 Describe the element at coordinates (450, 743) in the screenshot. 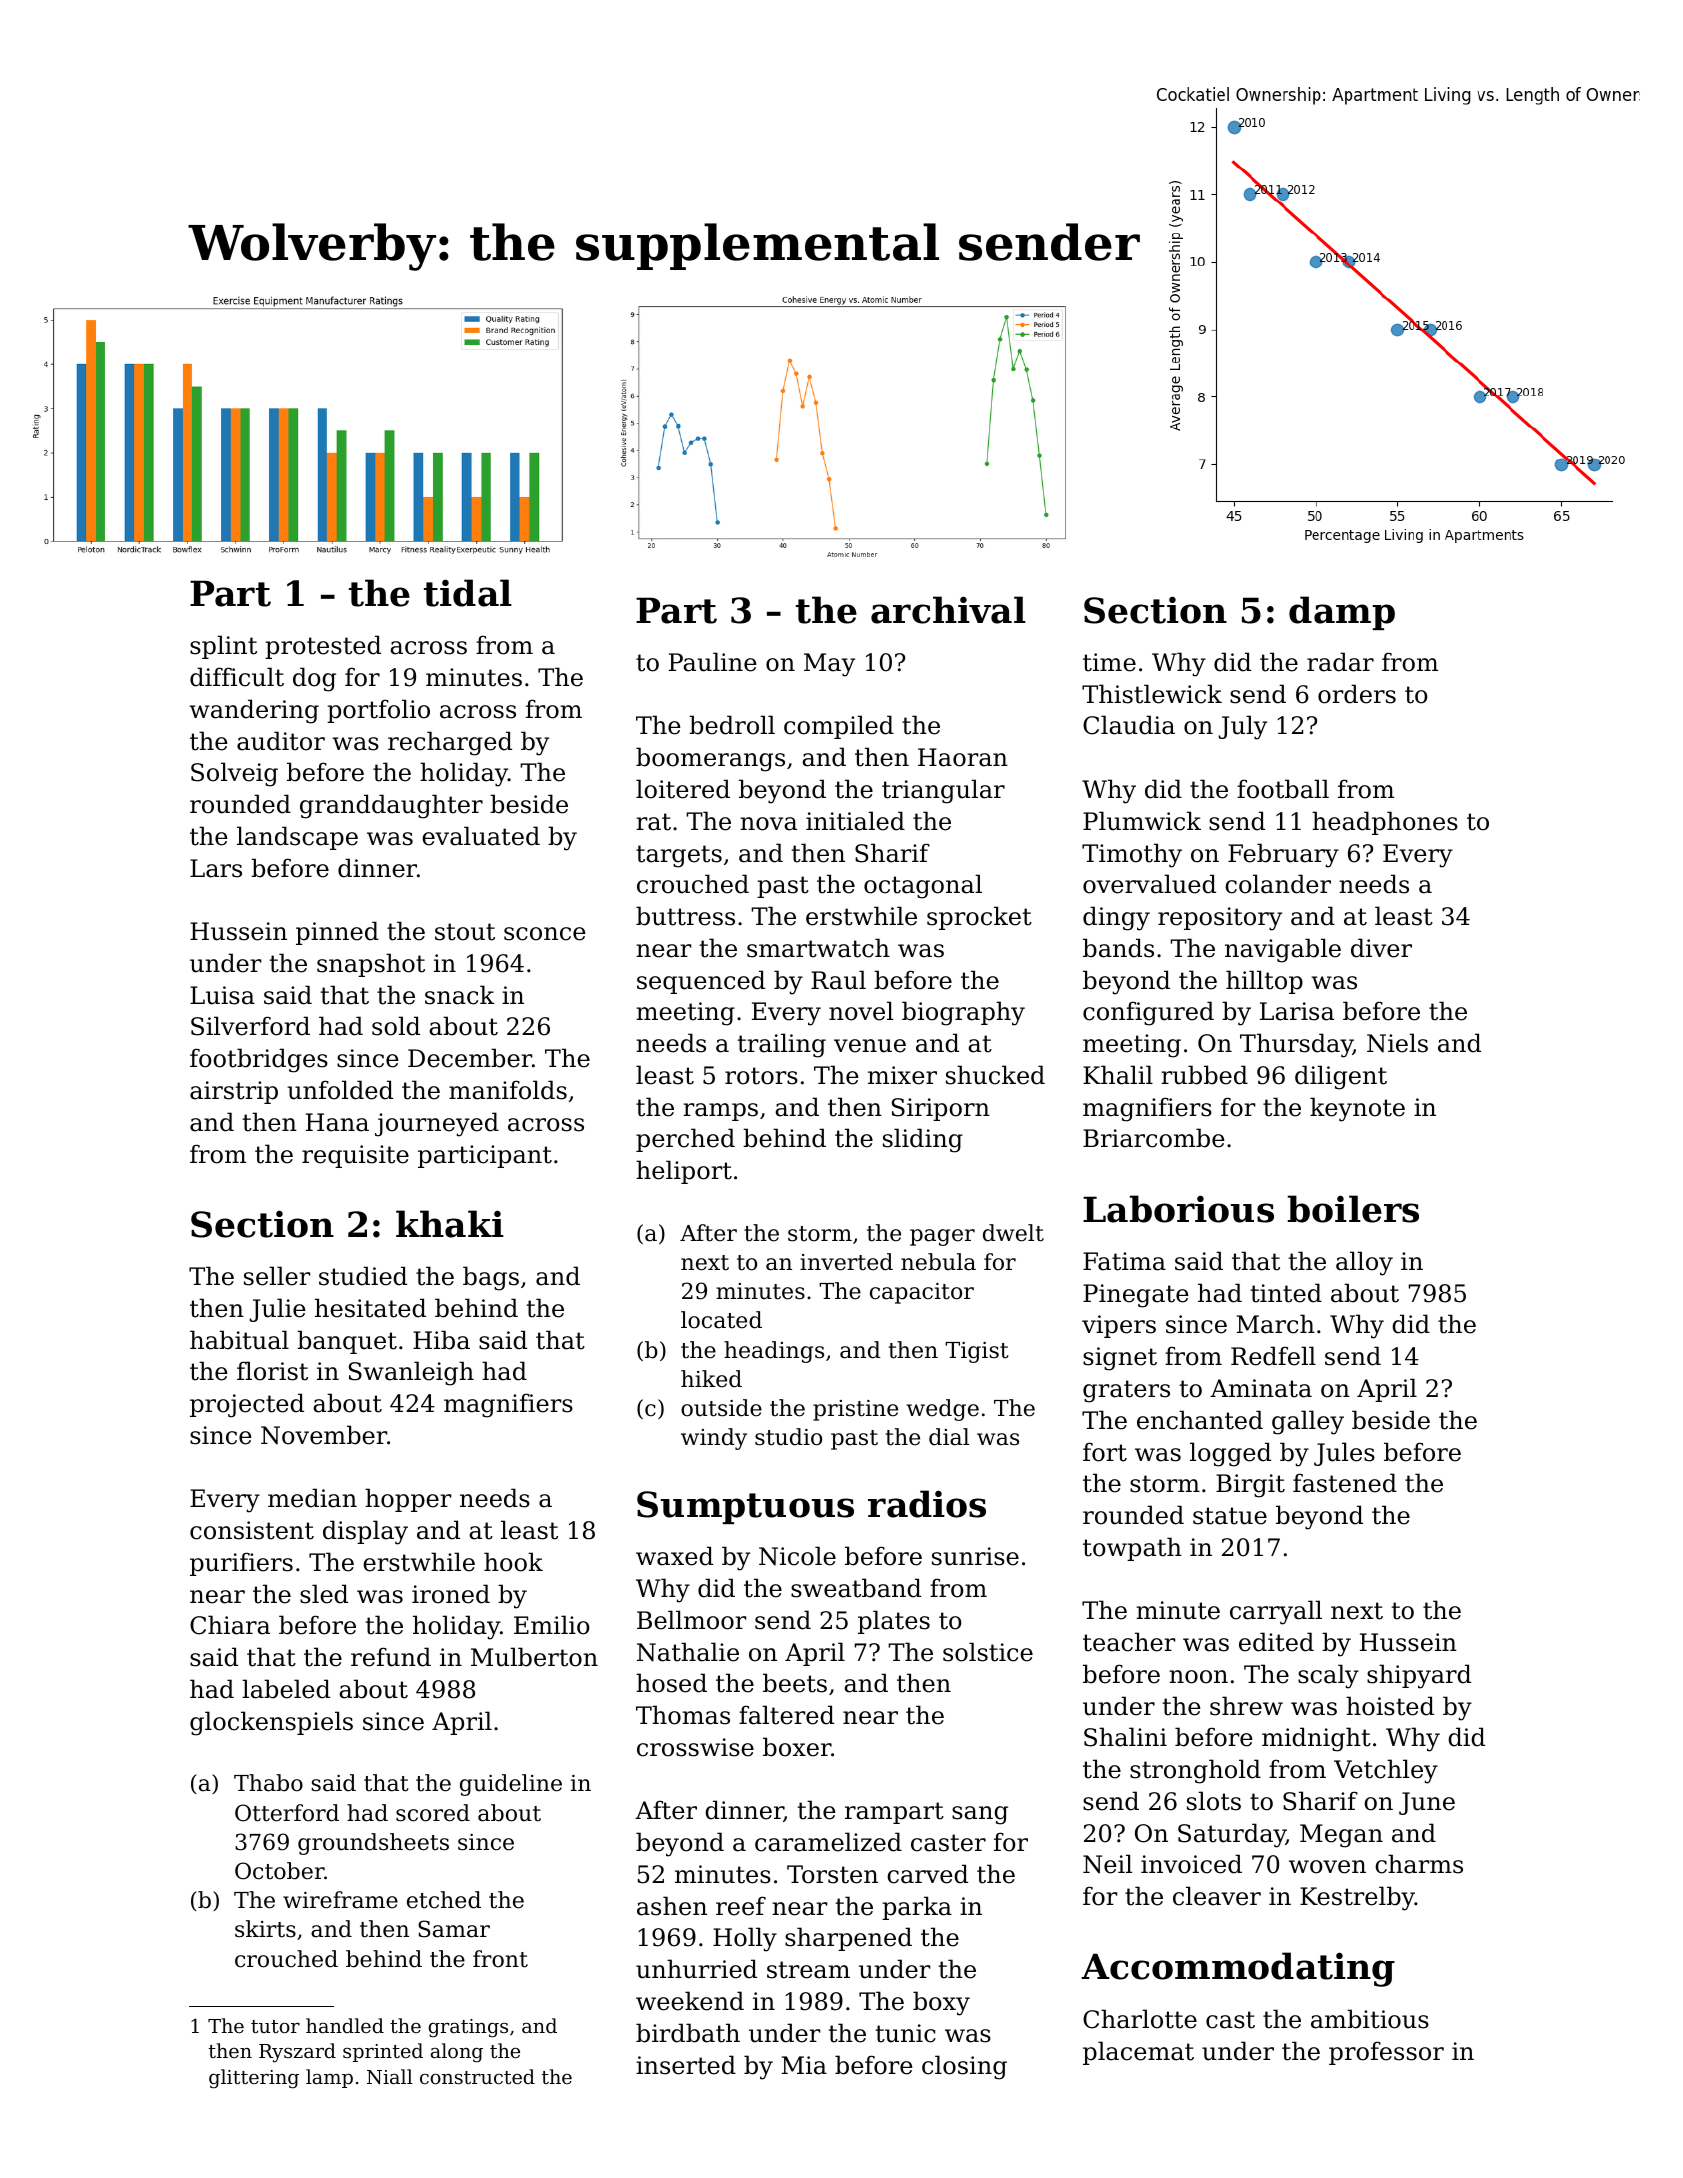

I see `recharged` at that location.
